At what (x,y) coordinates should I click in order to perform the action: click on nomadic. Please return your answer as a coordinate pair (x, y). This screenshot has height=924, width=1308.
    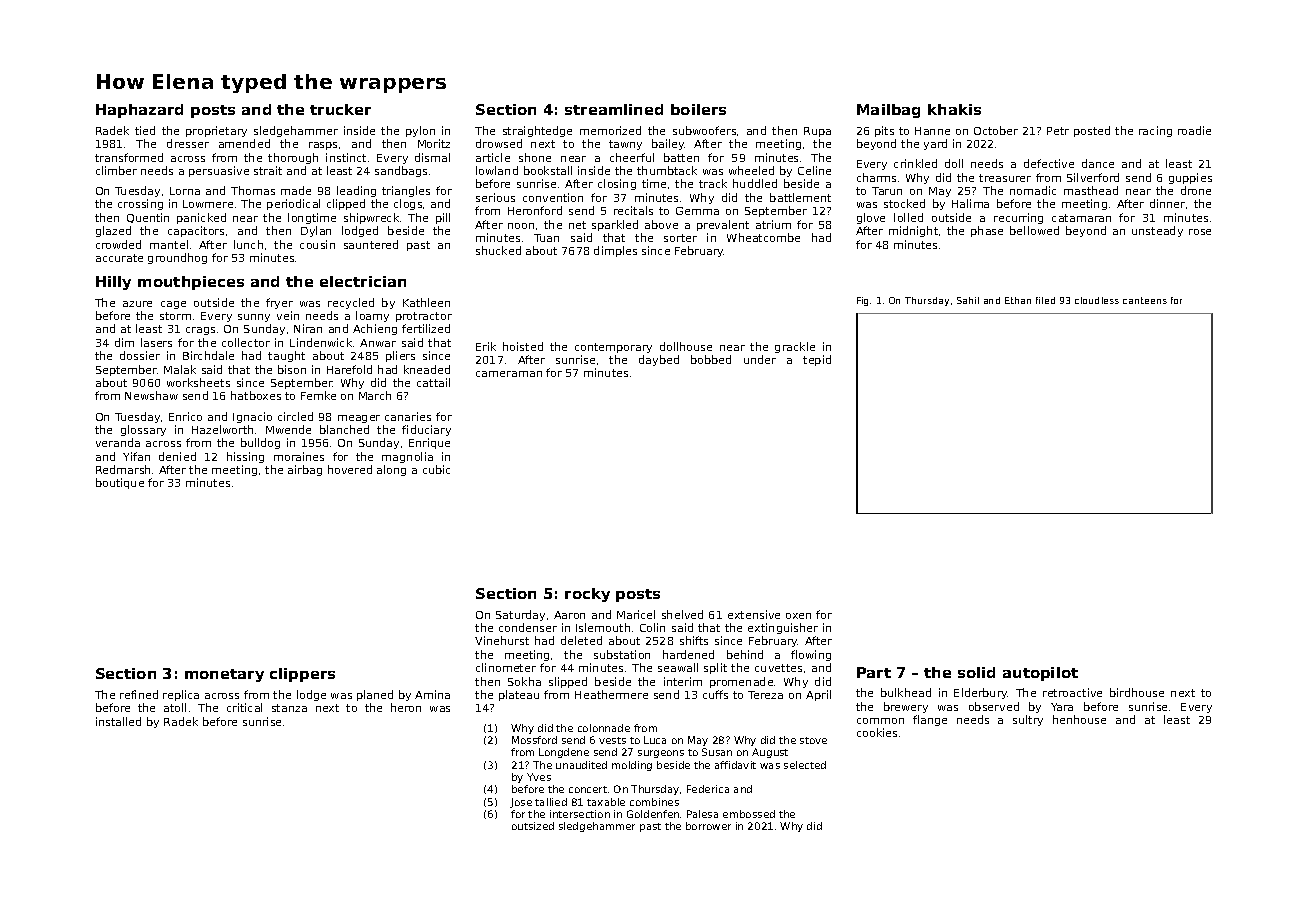
    Looking at the image, I should click on (1033, 190).
